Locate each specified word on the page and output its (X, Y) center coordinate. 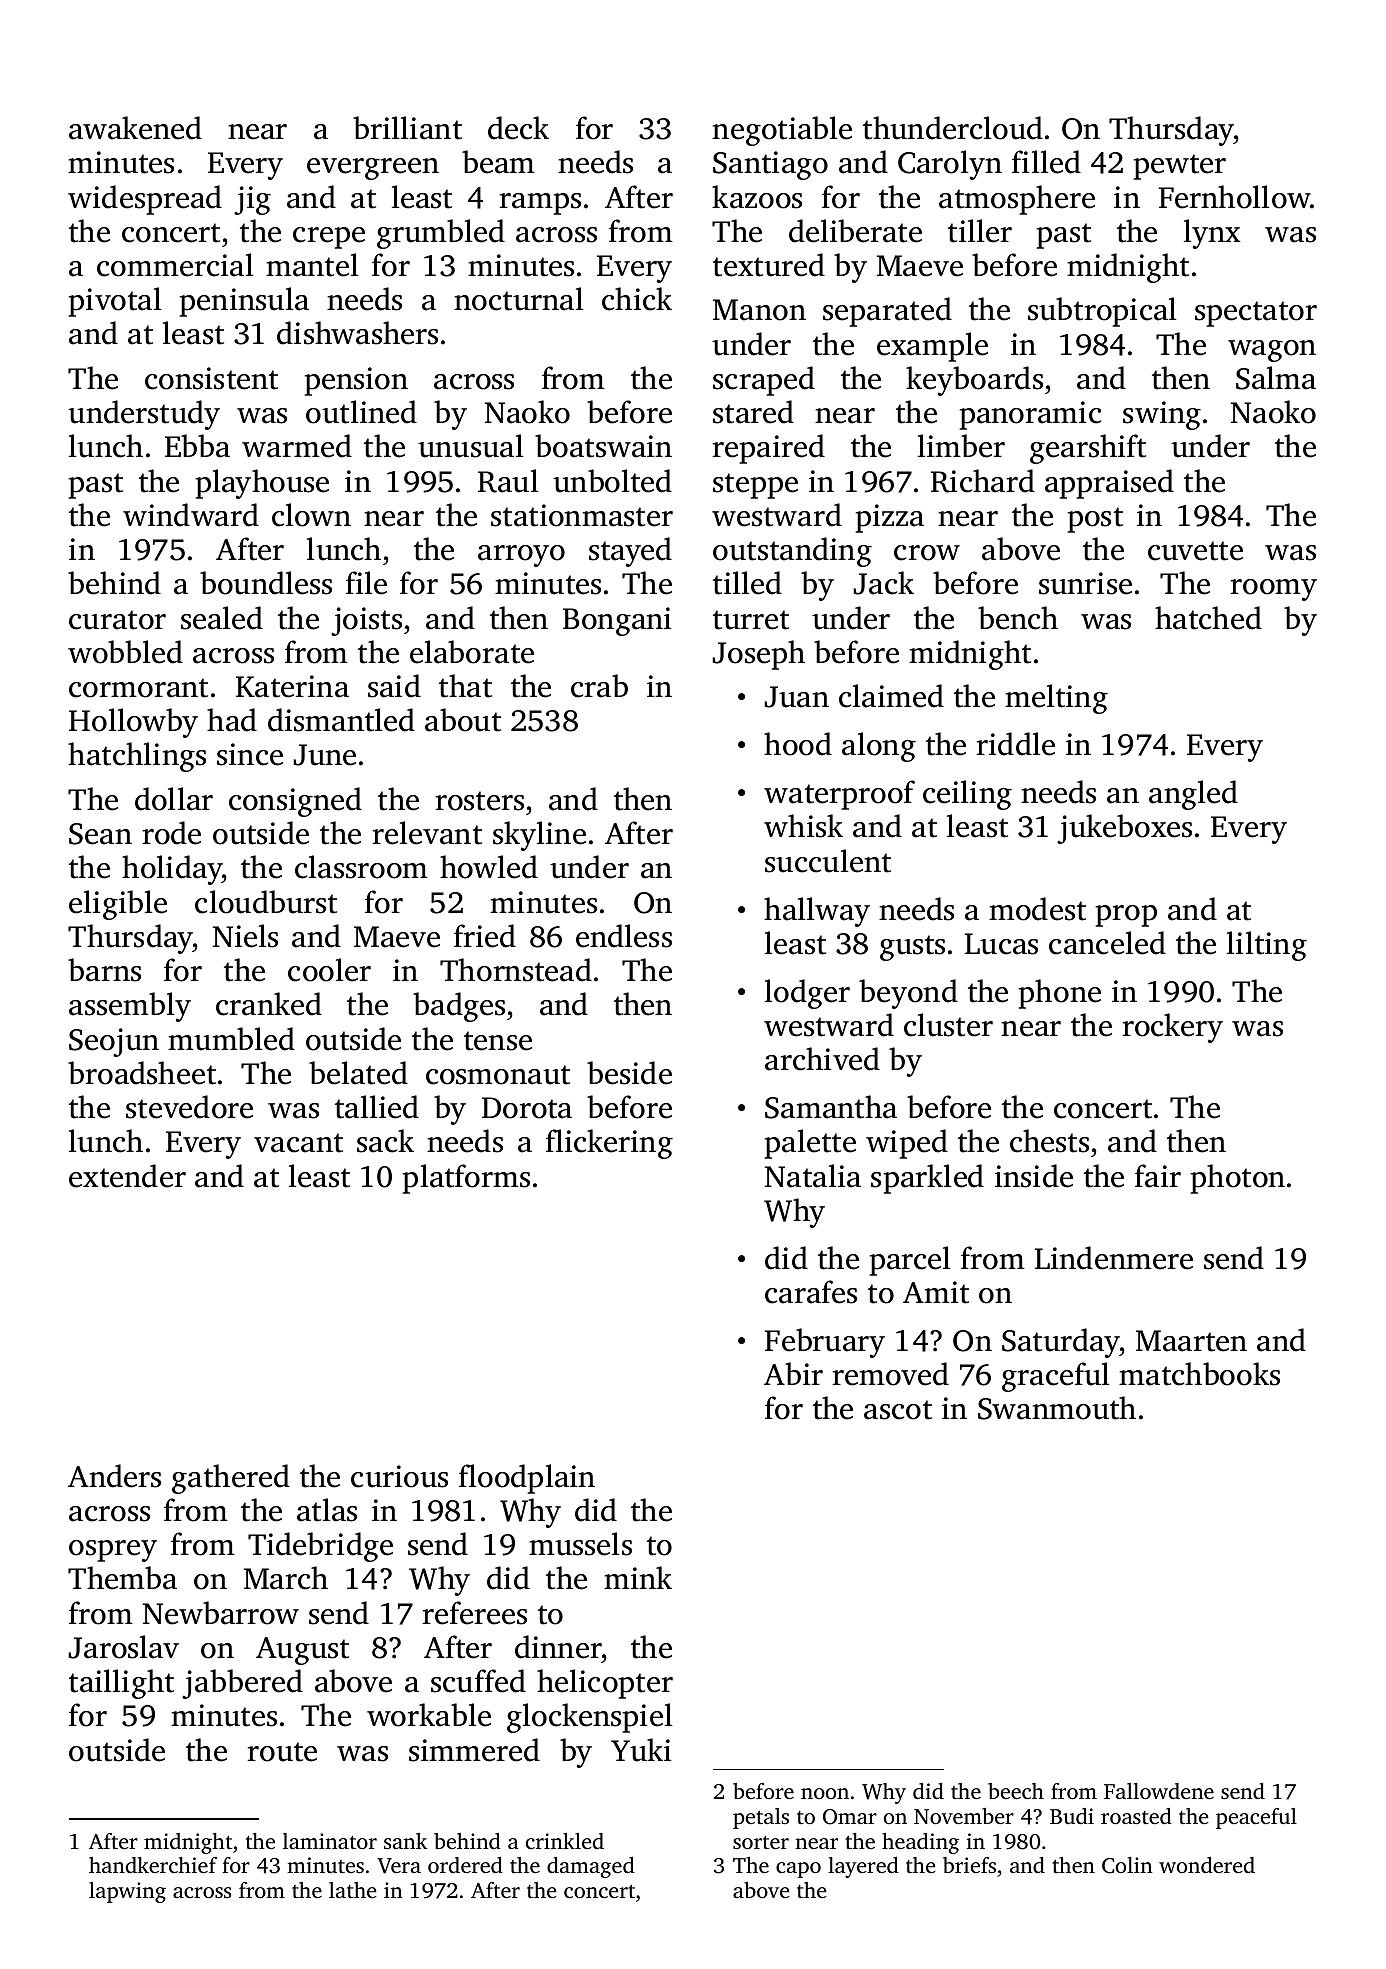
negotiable (782, 131)
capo (798, 1870)
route (282, 1752)
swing (1162, 415)
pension (356, 381)
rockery (1172, 1028)
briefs (969, 1865)
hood (798, 744)
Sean (100, 834)
